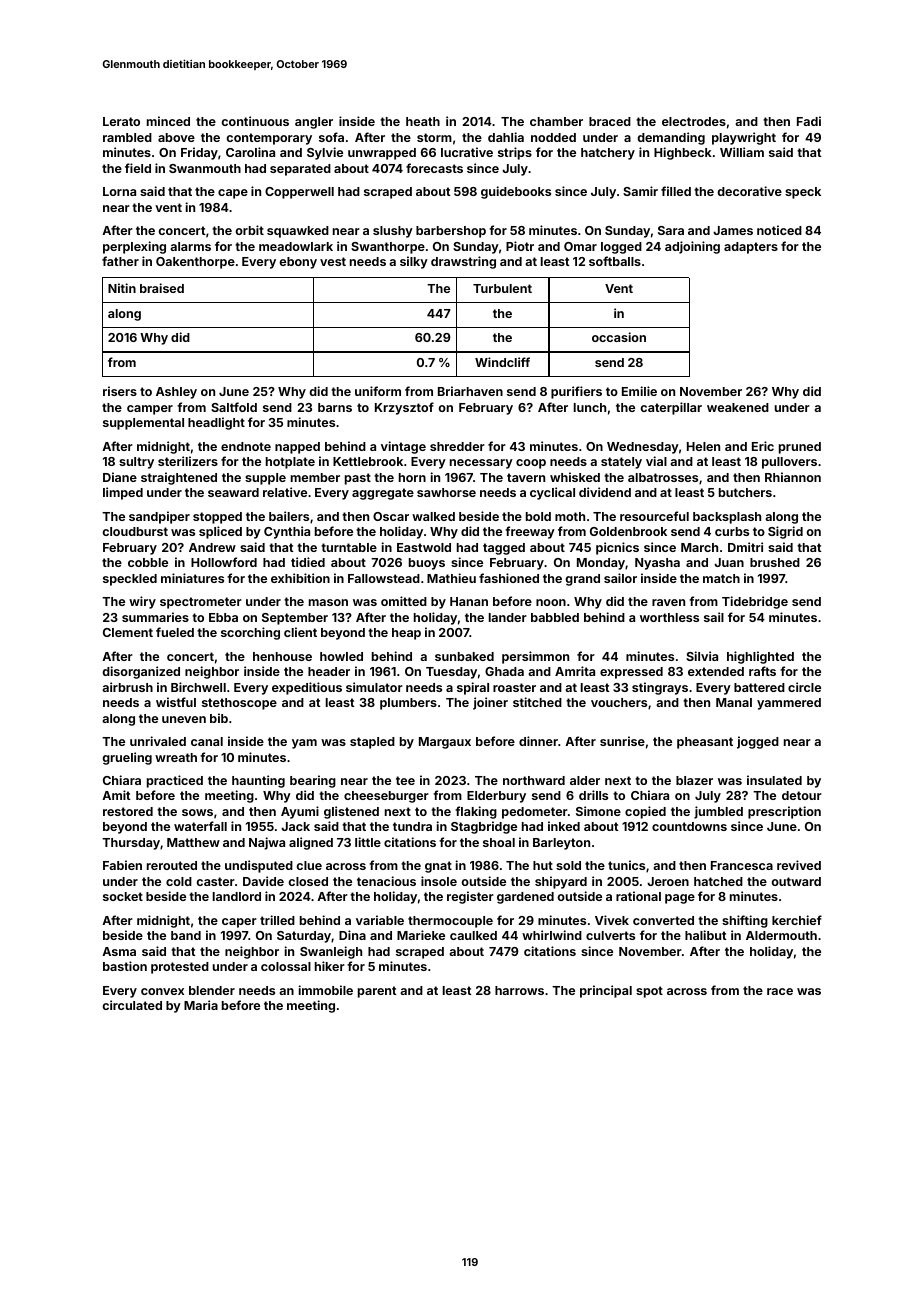  What do you see at coordinates (304, 937) in the screenshot?
I see `Saturday` at bounding box center [304, 937].
